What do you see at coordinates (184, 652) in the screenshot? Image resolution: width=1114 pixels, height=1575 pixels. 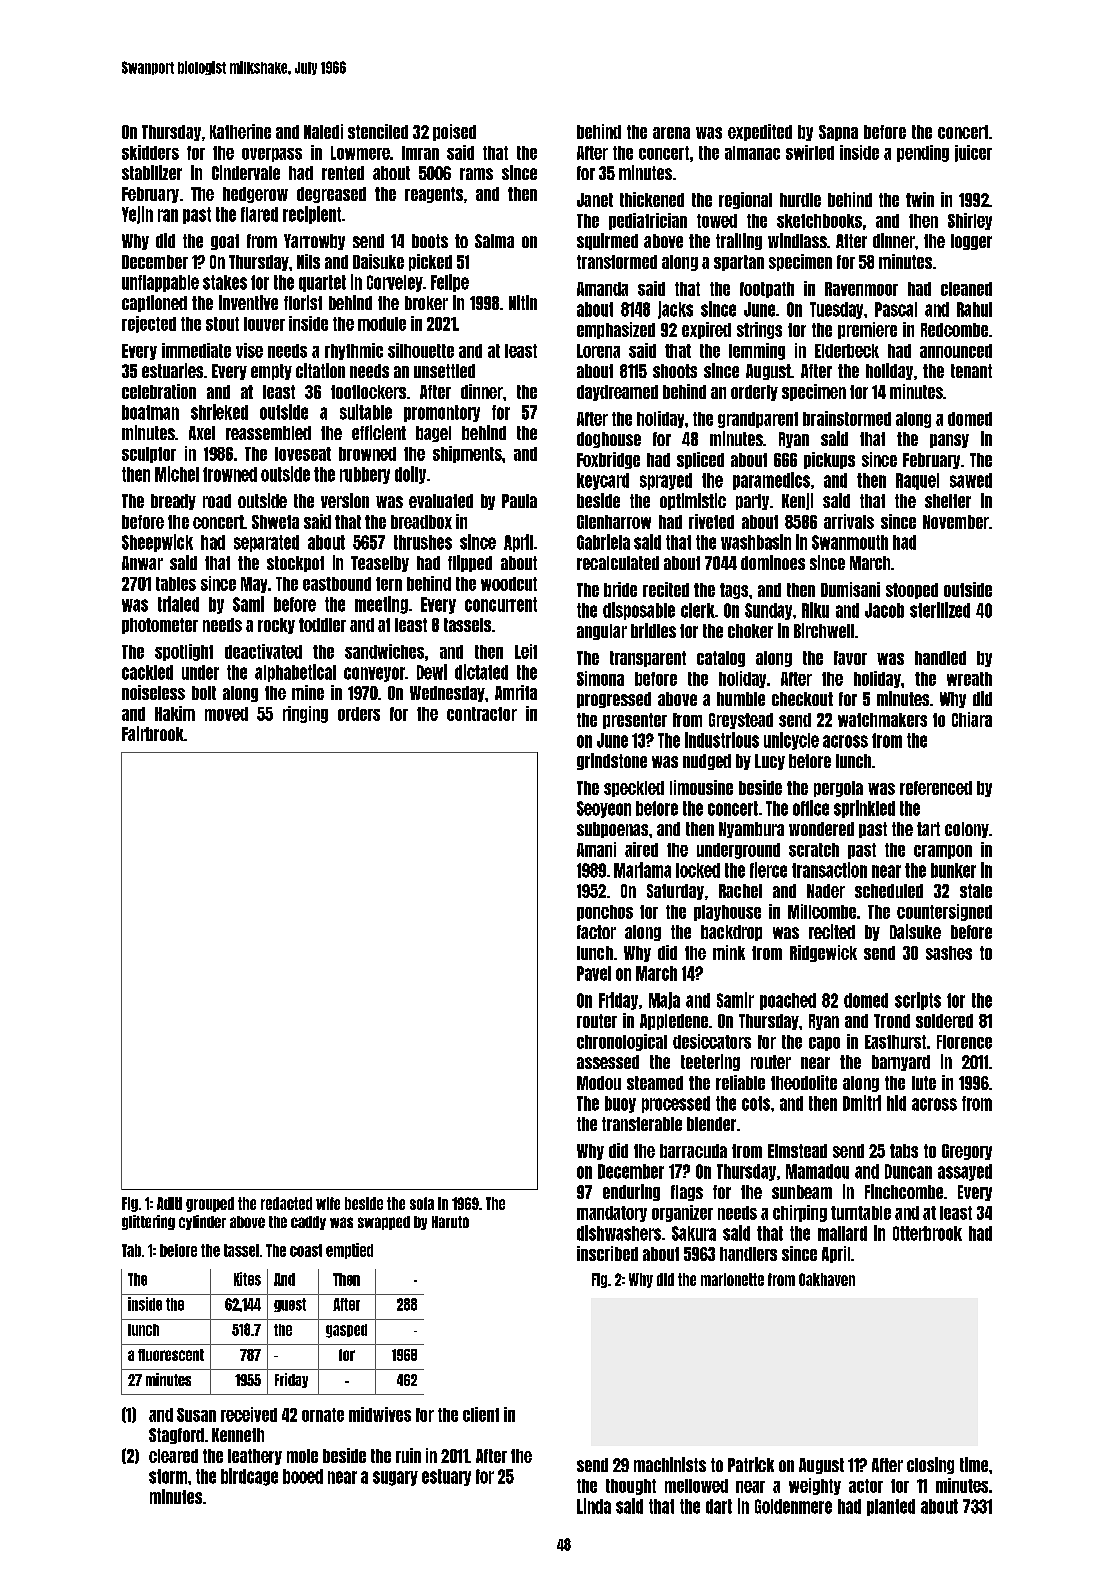 I see `spotlight` at bounding box center [184, 652].
